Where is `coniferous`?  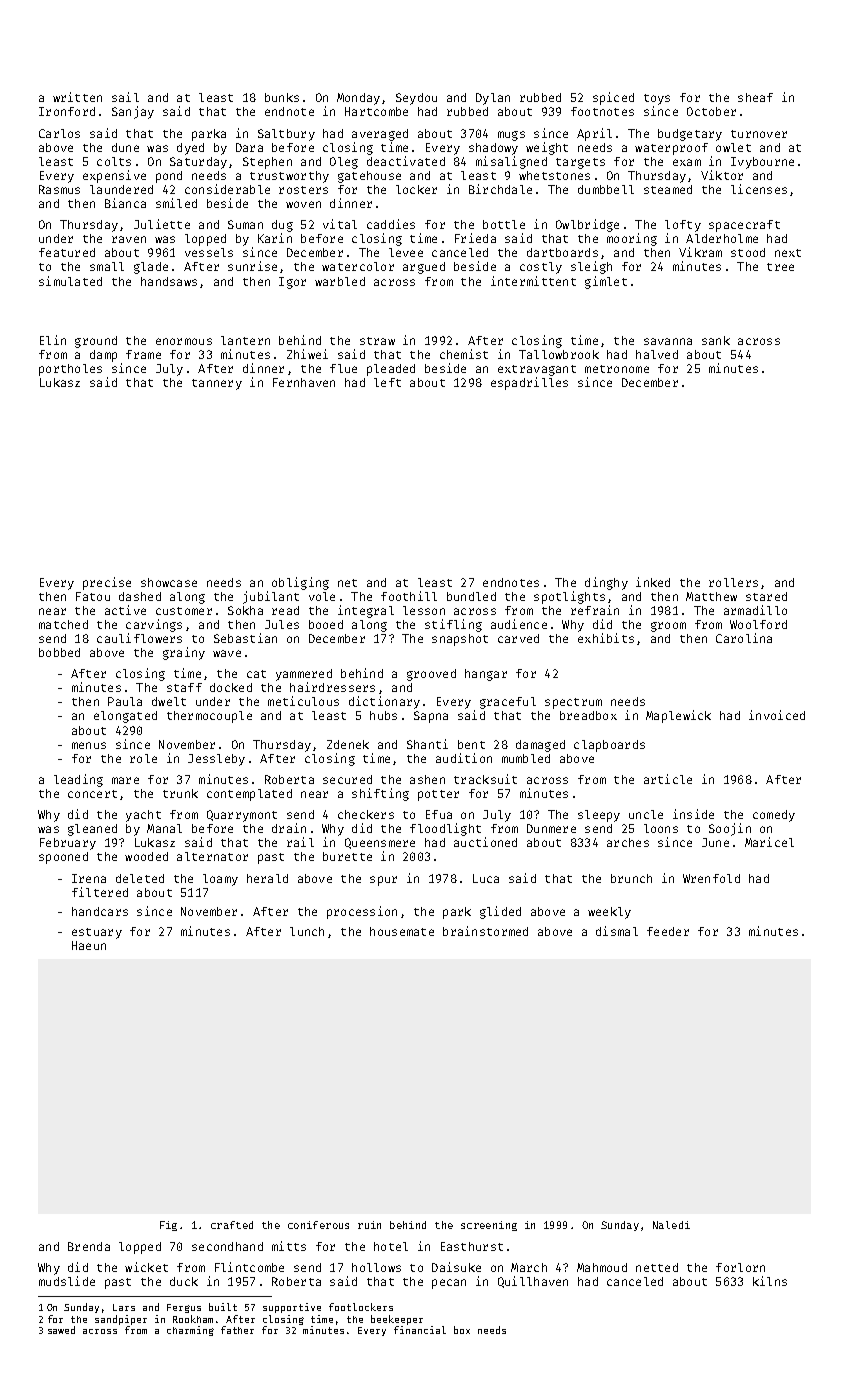
coniferous is located at coordinates (318, 1225).
